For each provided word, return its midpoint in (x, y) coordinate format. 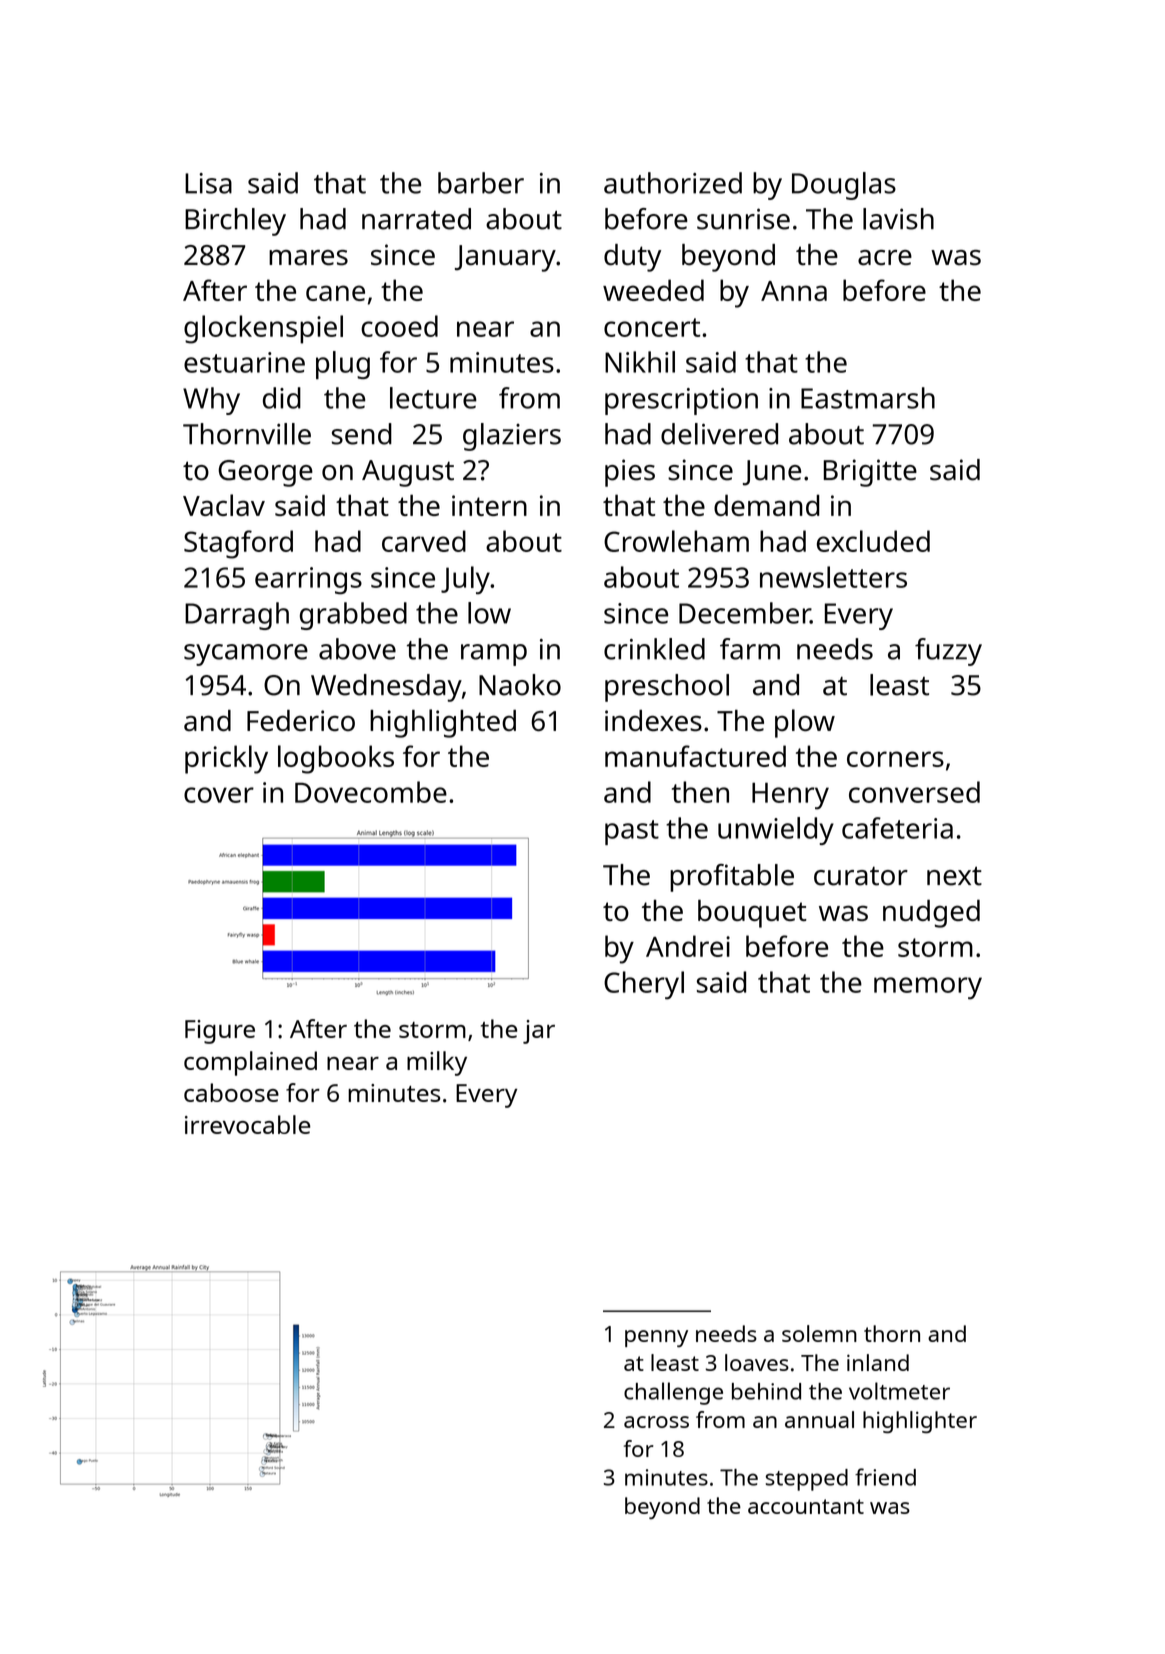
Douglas (844, 186)
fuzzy (948, 652)
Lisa (208, 183)
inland (878, 1362)
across (656, 1422)
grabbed (353, 616)
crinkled (654, 649)
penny (656, 1338)
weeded (653, 290)
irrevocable (247, 1124)
